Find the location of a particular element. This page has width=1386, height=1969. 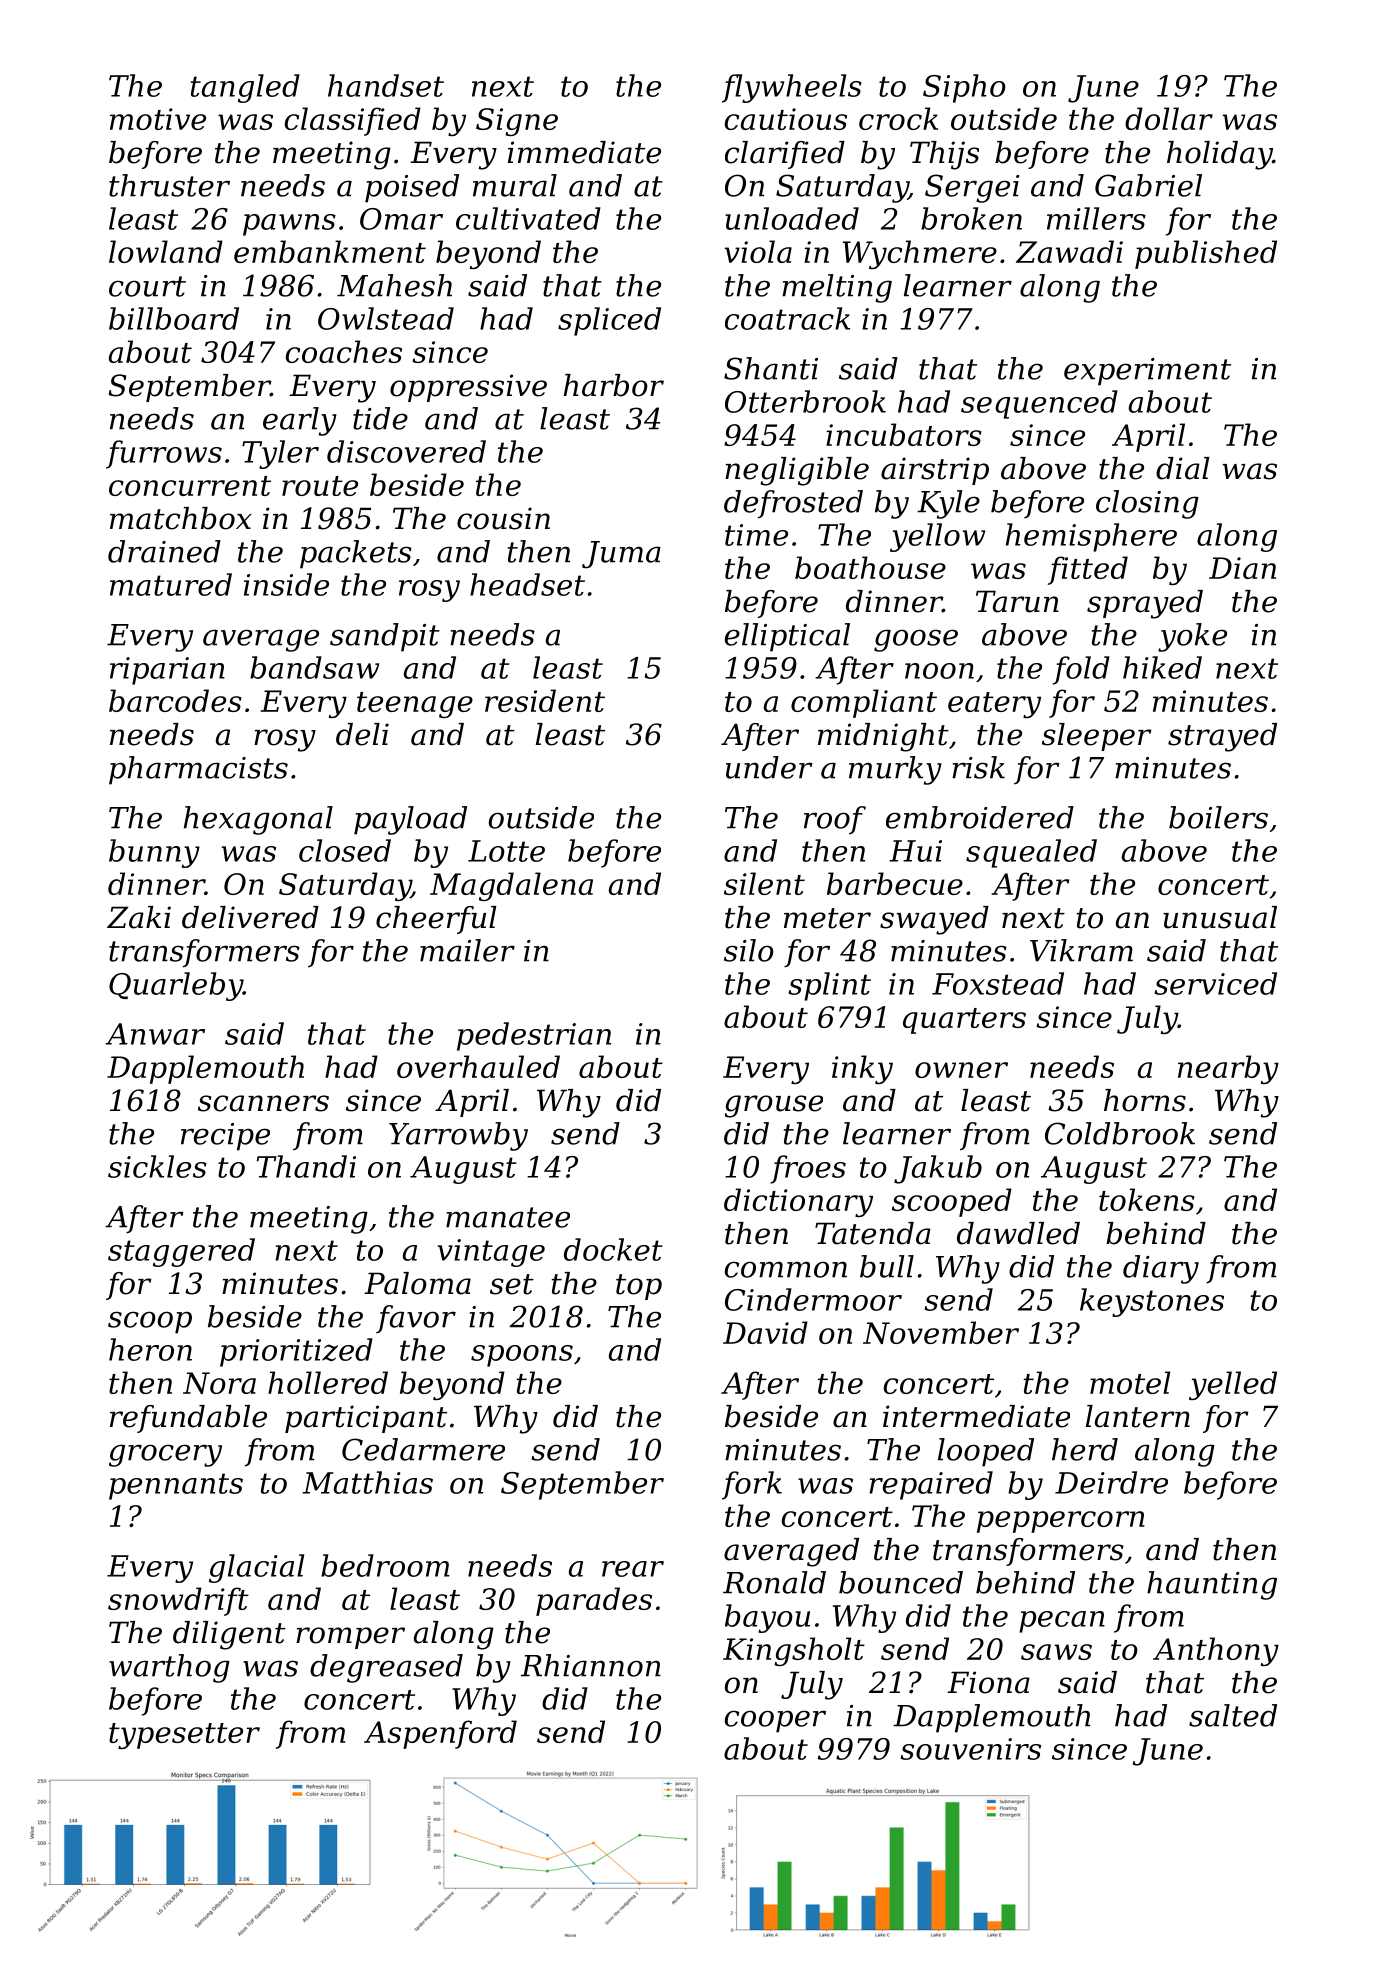

pedestrian is located at coordinates (534, 1036).
